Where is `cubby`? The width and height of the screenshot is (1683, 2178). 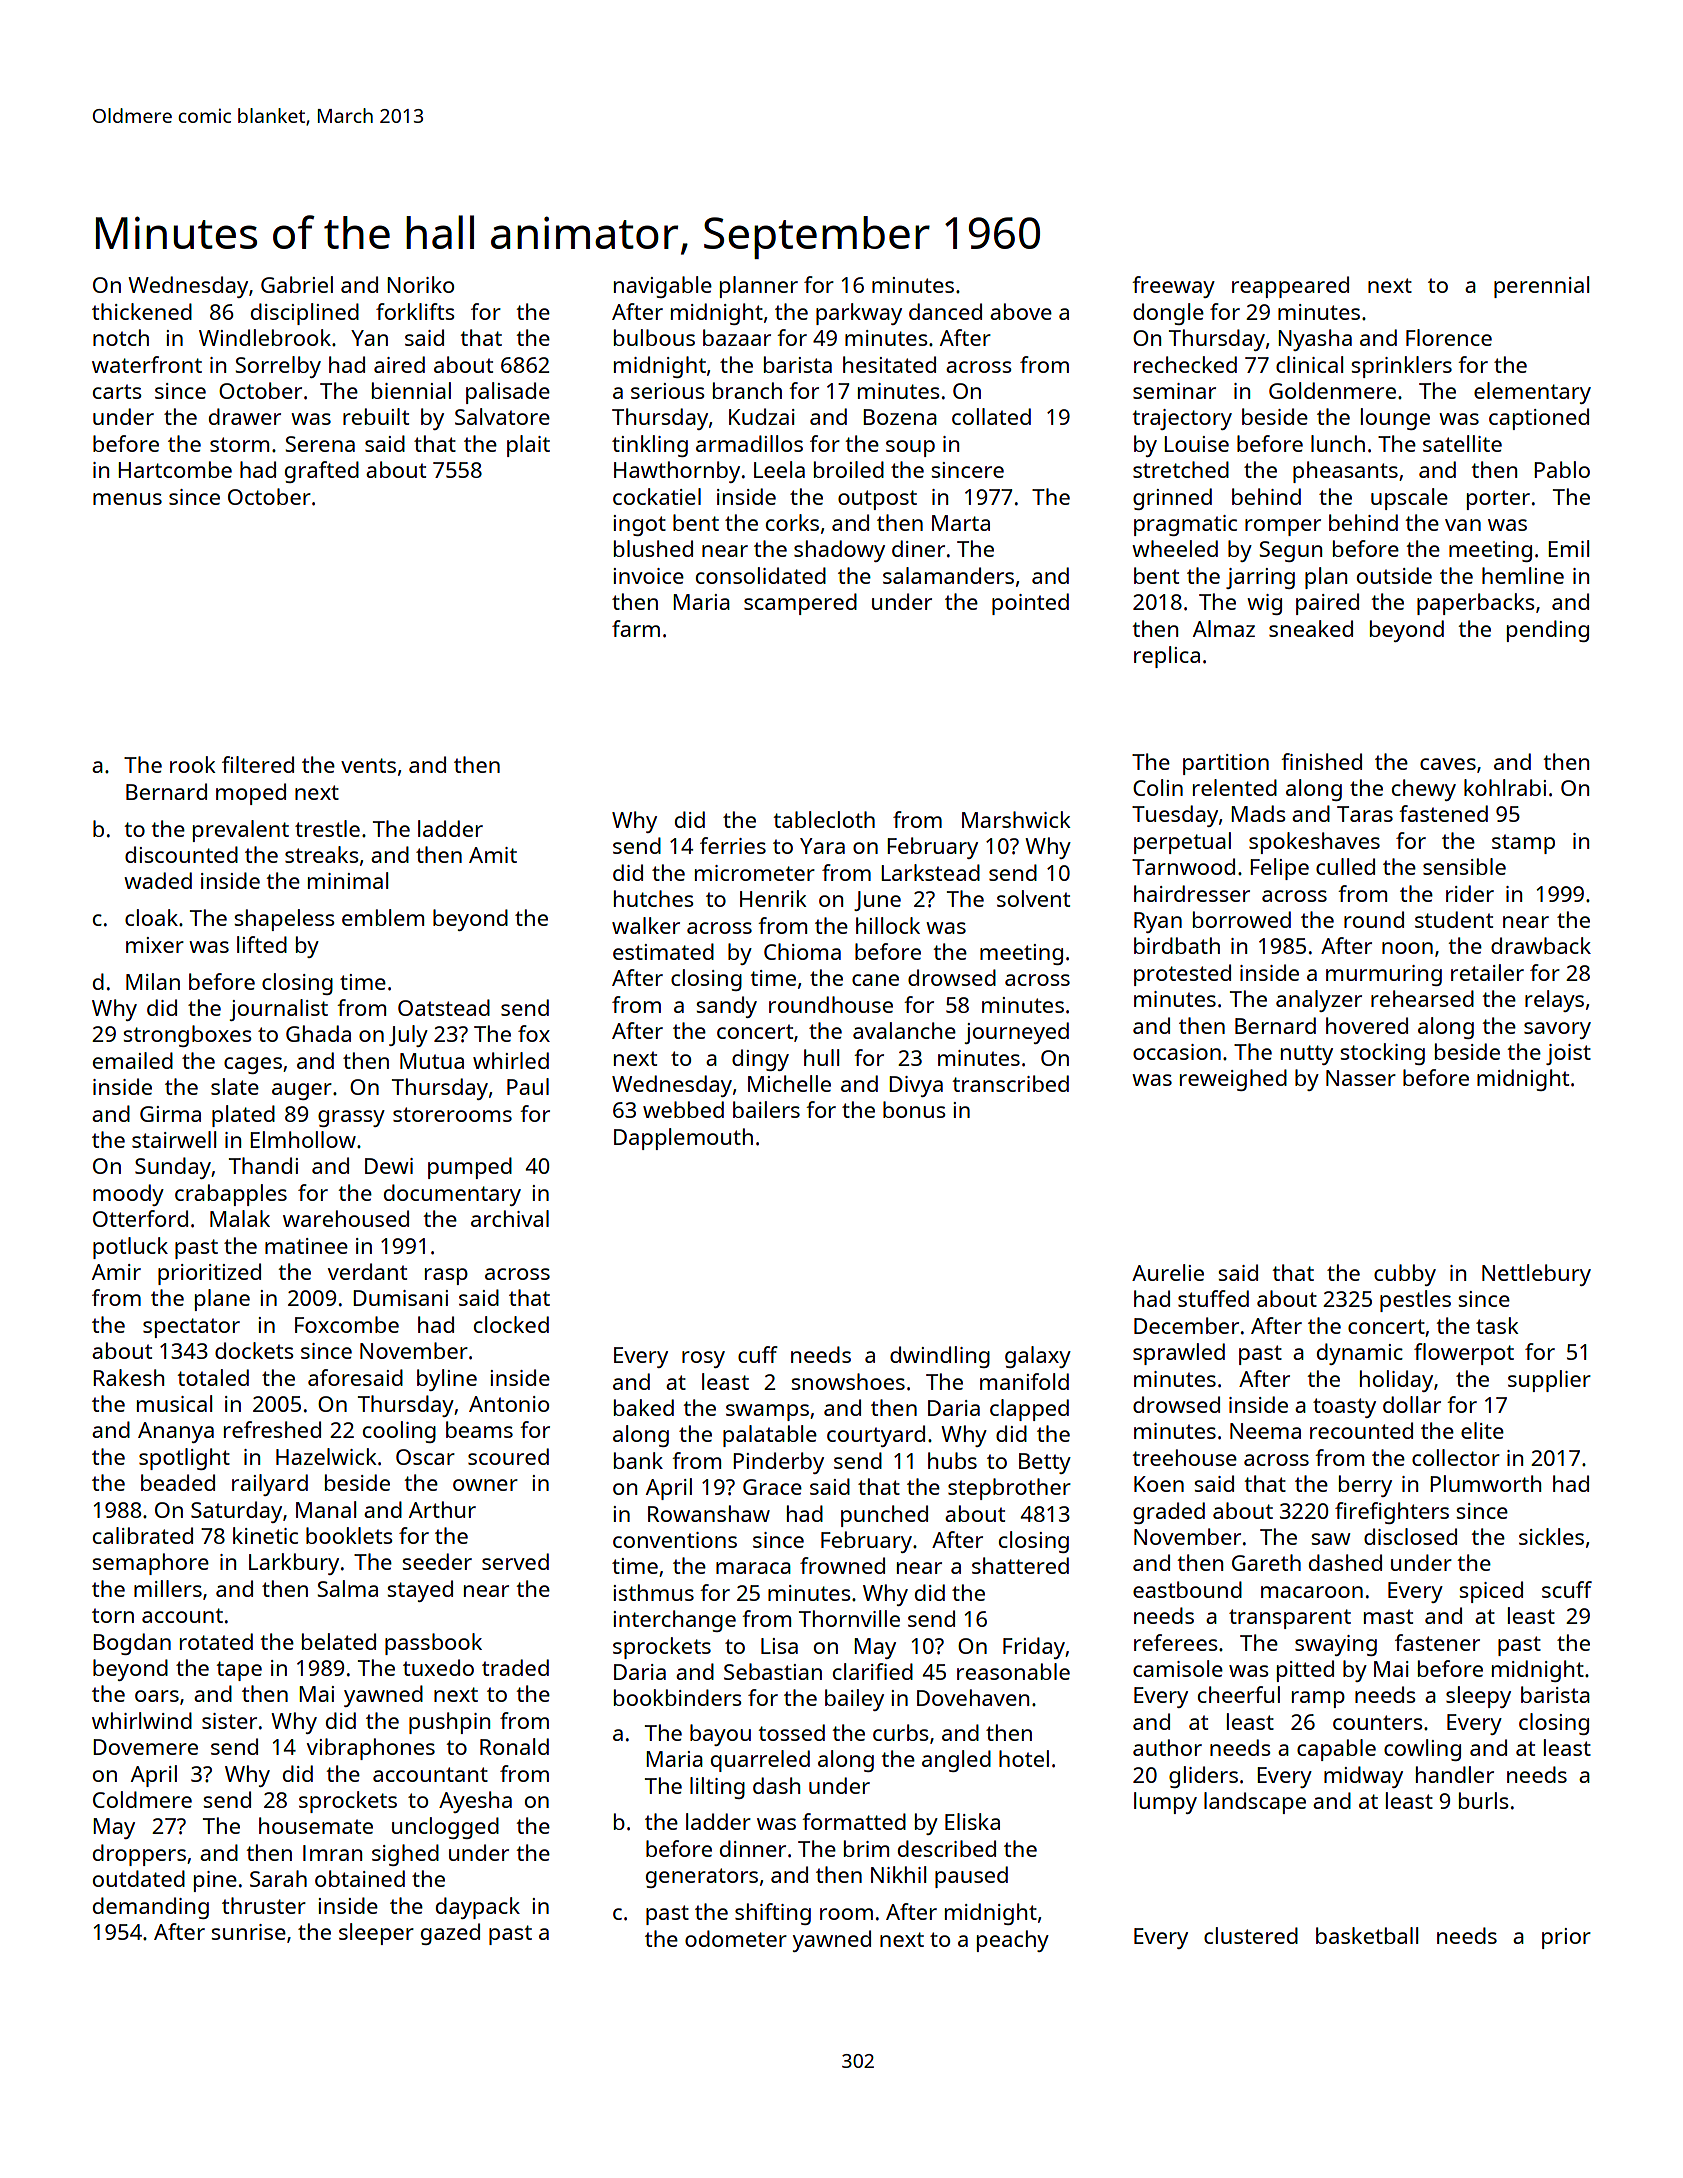 cubby is located at coordinates (1405, 1275).
